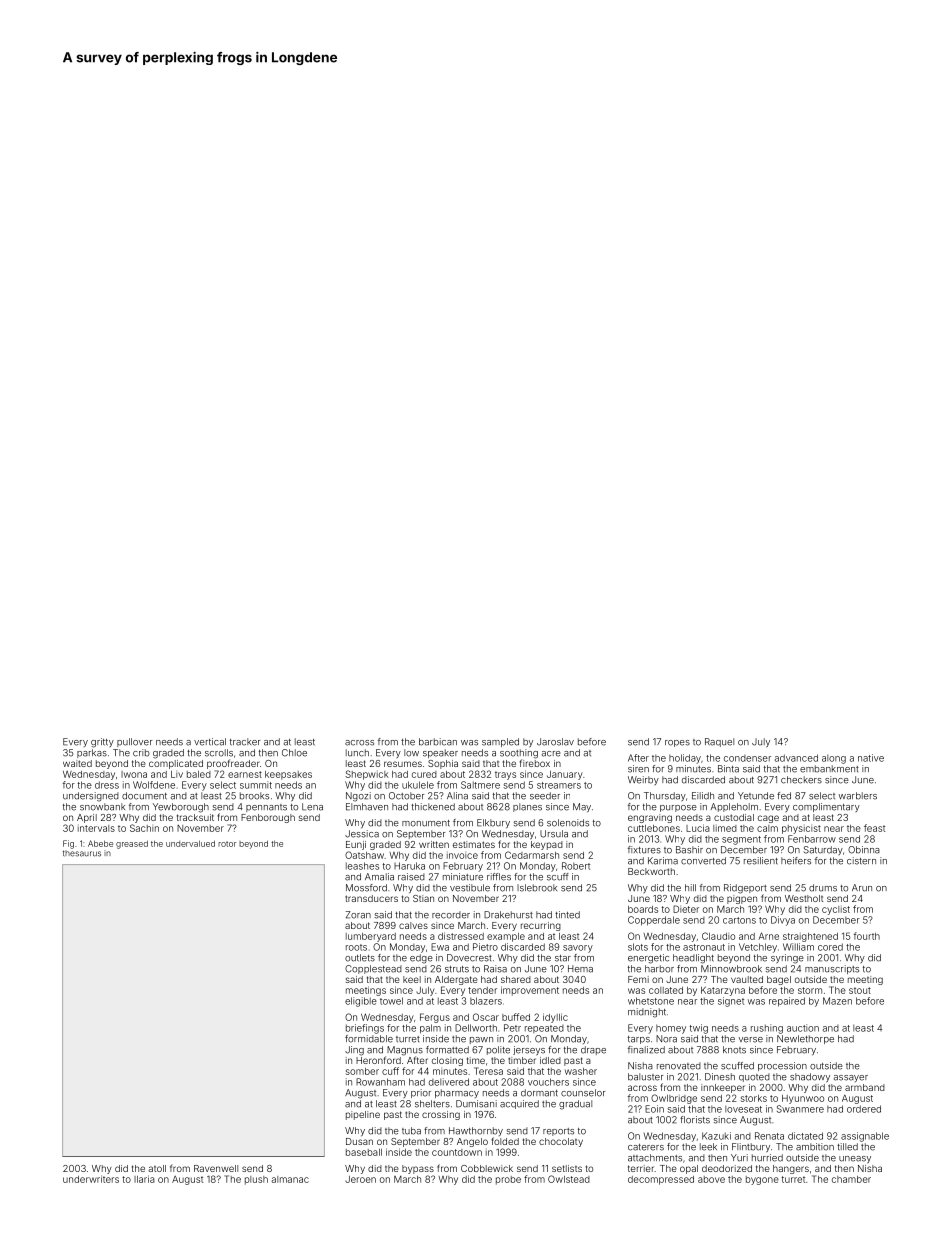  What do you see at coordinates (743, 1109) in the screenshot?
I see `loveseat` at bounding box center [743, 1109].
